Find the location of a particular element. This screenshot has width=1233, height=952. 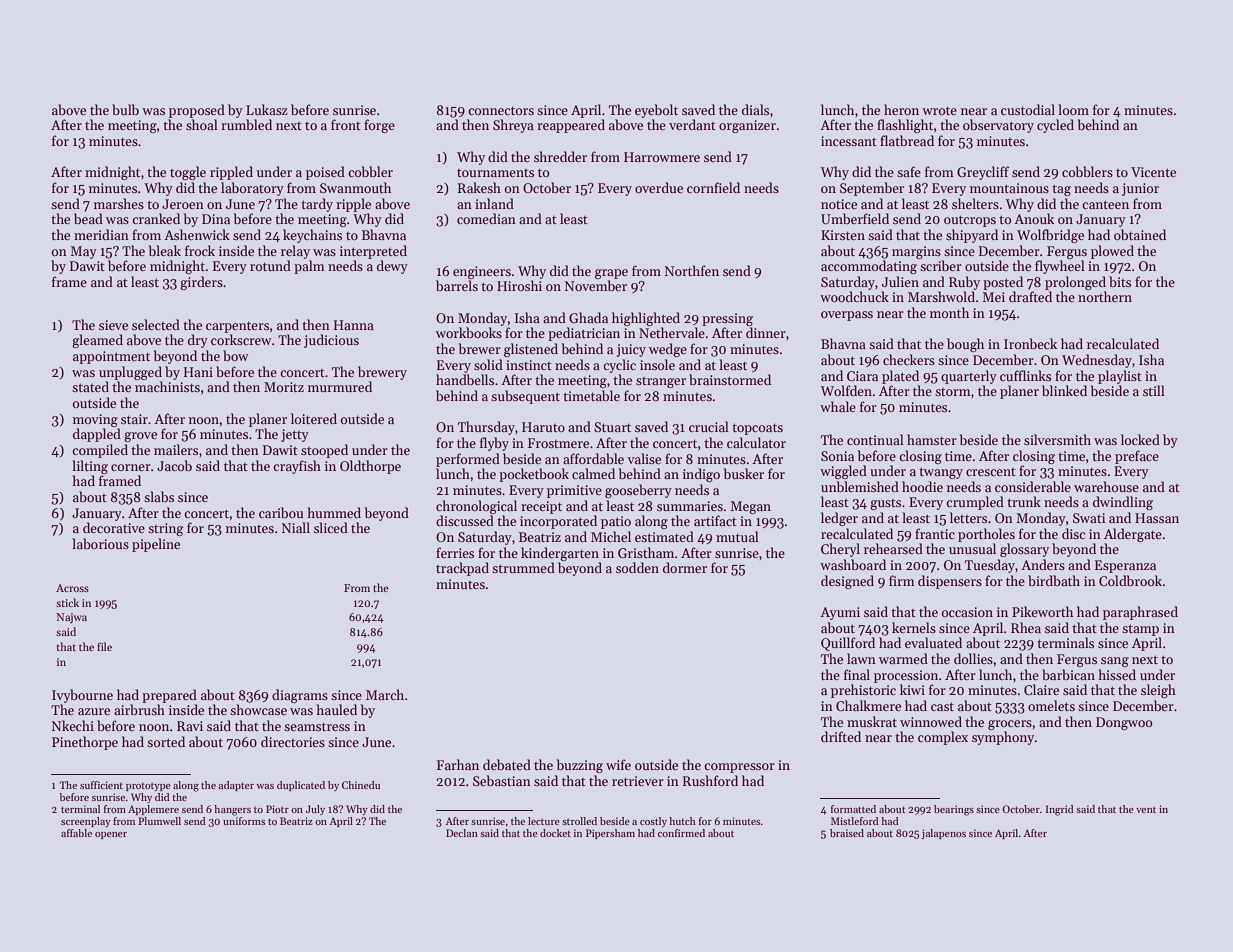

loom is located at coordinates (1073, 109).
